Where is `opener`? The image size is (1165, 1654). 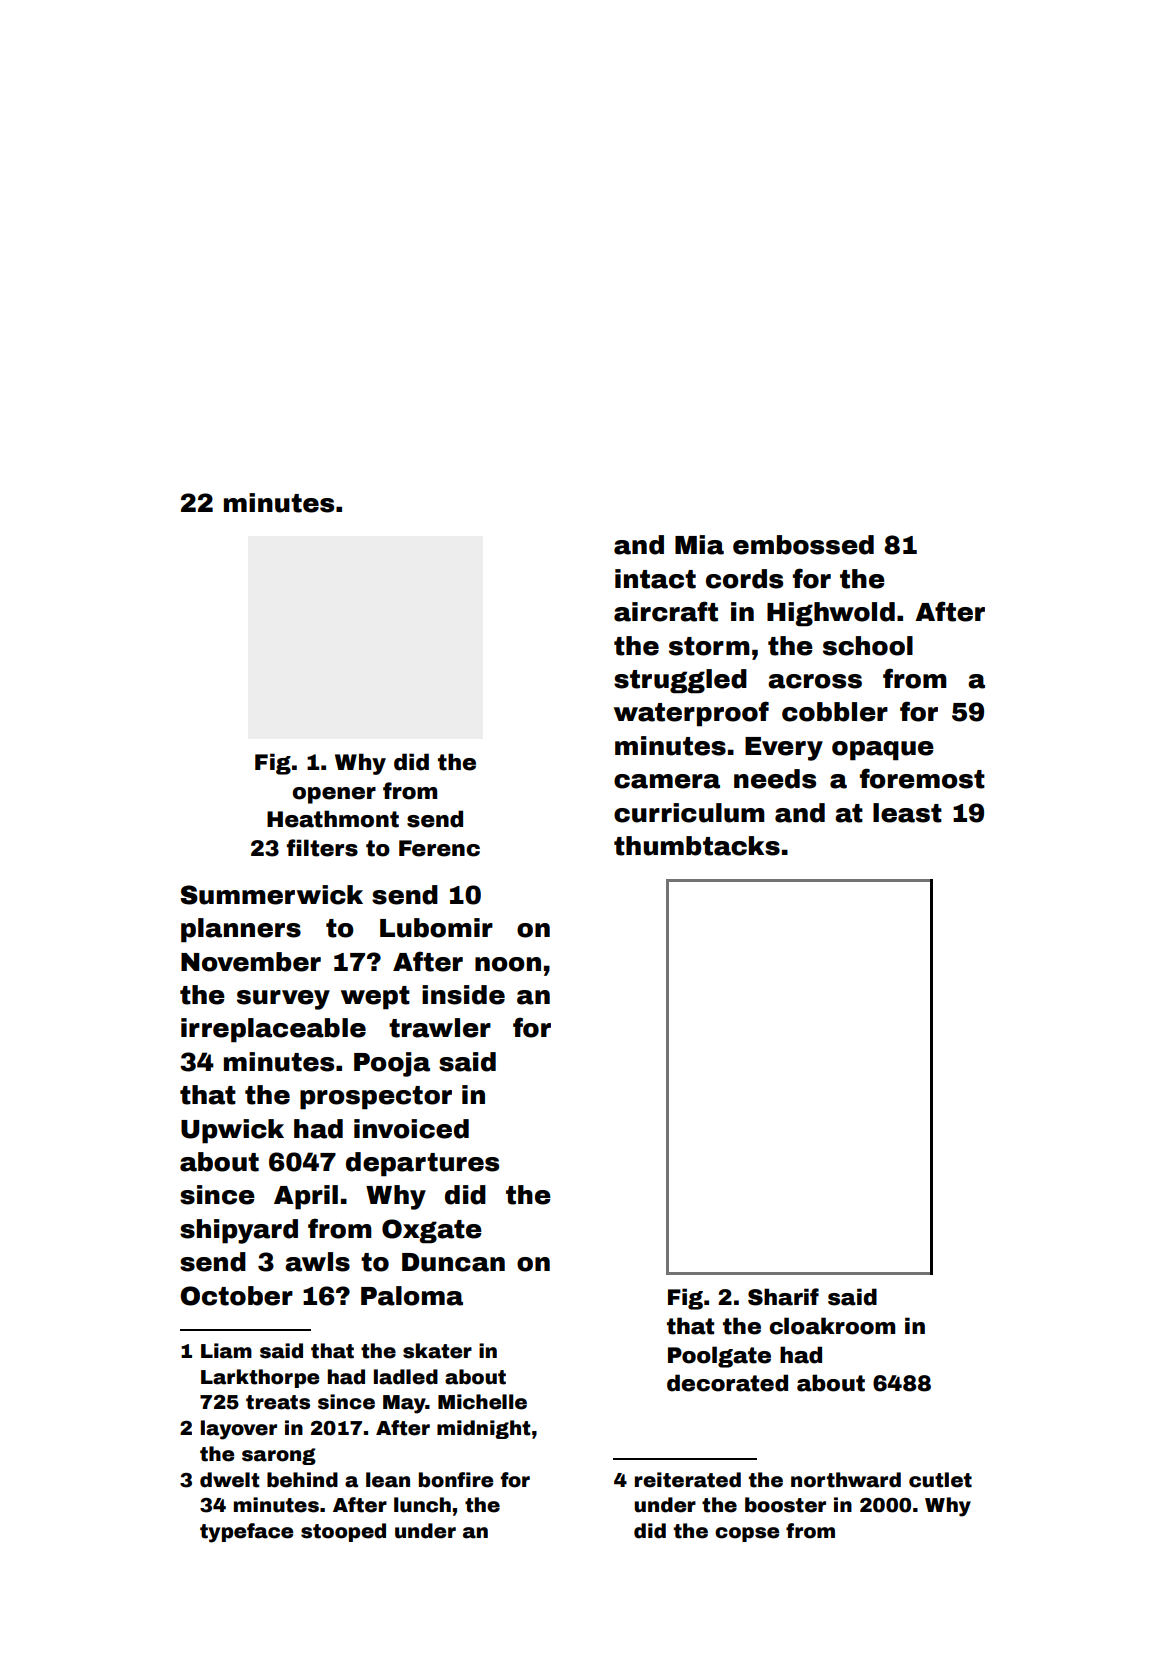 opener is located at coordinates (334, 795).
